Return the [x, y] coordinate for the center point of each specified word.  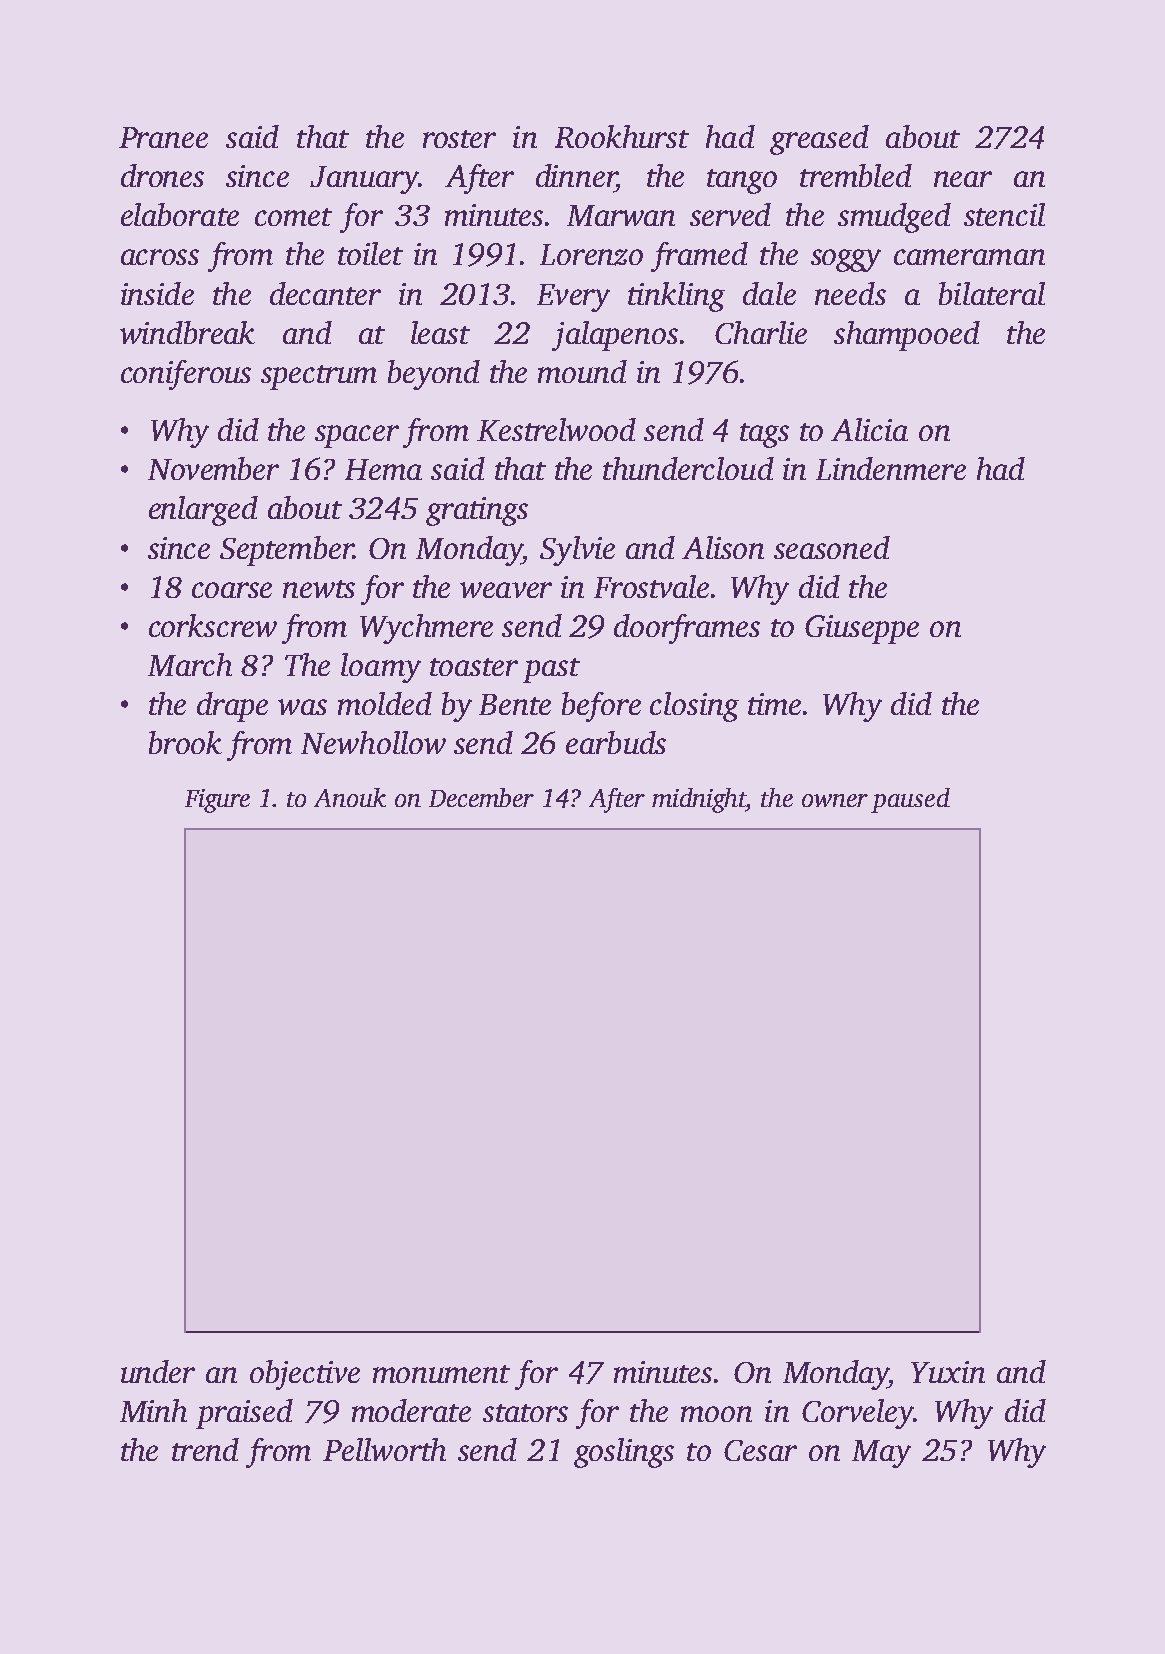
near [963, 179]
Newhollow [373, 742]
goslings [624, 1453]
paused [910, 800]
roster [459, 139]
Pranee [163, 137]
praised [244, 1414]
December [481, 797]
